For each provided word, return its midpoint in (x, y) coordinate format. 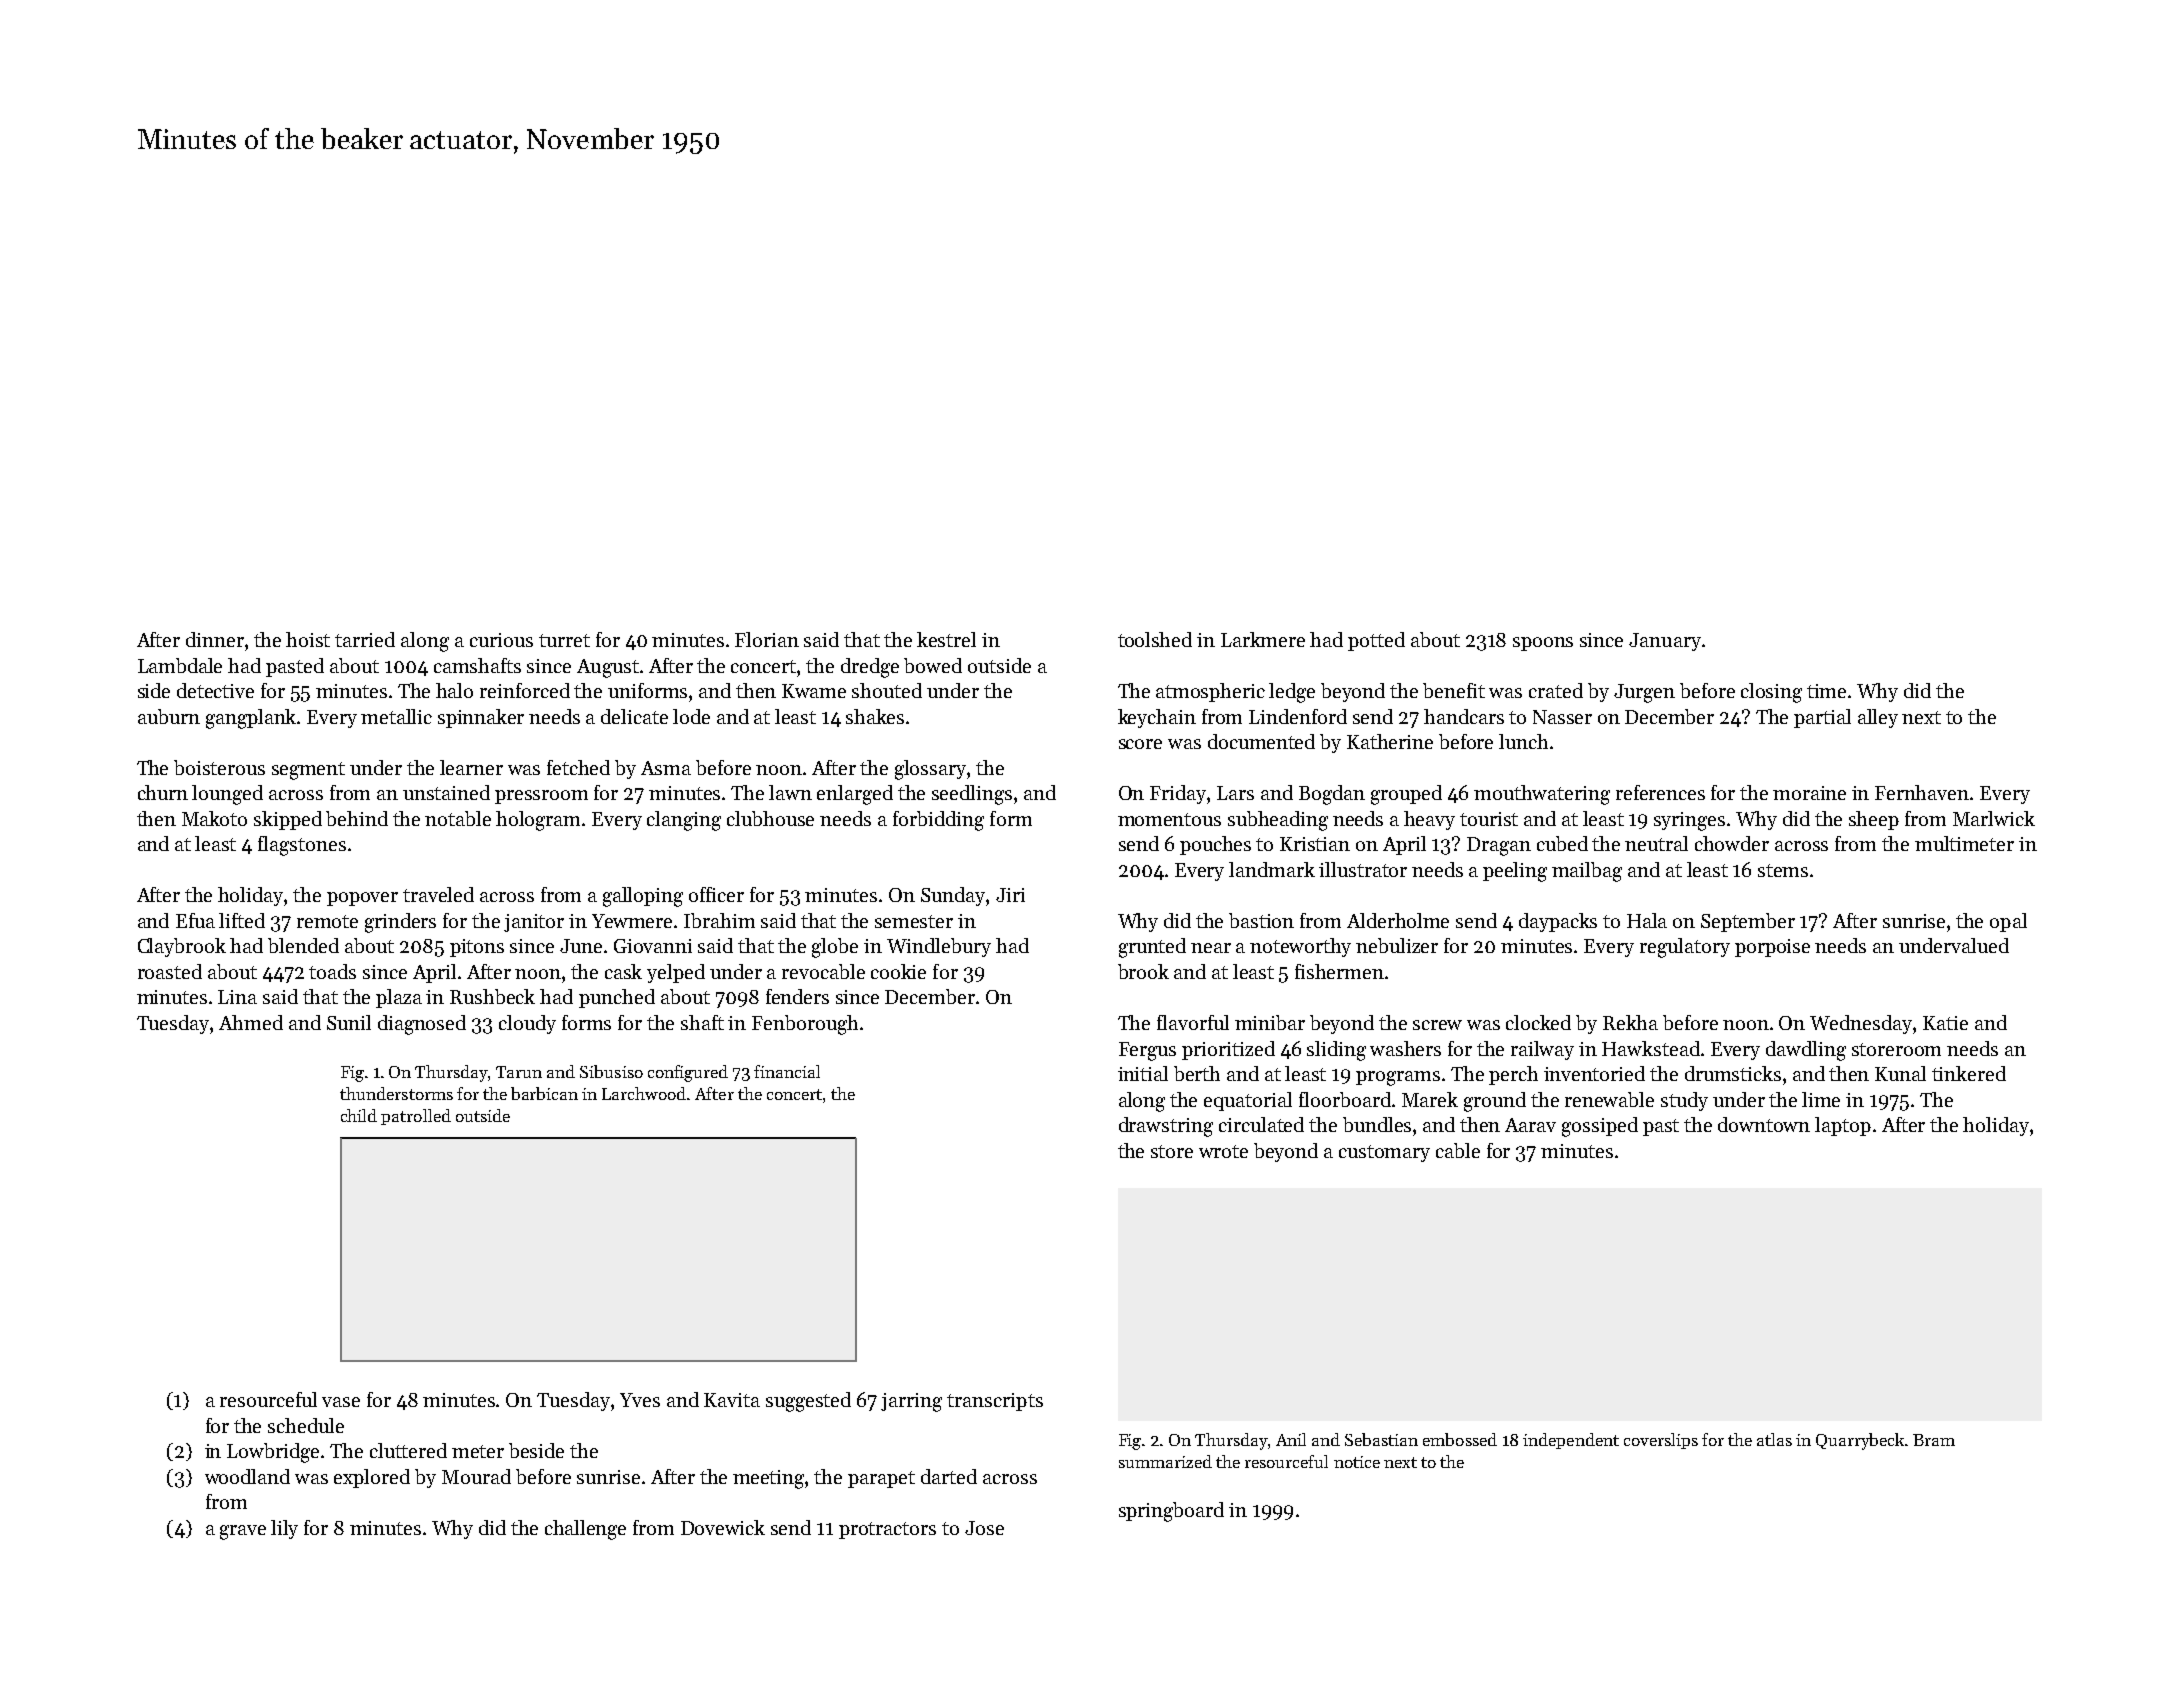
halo (454, 690)
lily (284, 1529)
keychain (1157, 718)
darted (949, 1476)
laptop (1843, 1126)
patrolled (416, 1117)
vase (341, 1402)
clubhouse (770, 818)
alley (1878, 718)
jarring (911, 1402)
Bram (1934, 1440)
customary (1384, 1153)
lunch (1523, 741)
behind (357, 818)
